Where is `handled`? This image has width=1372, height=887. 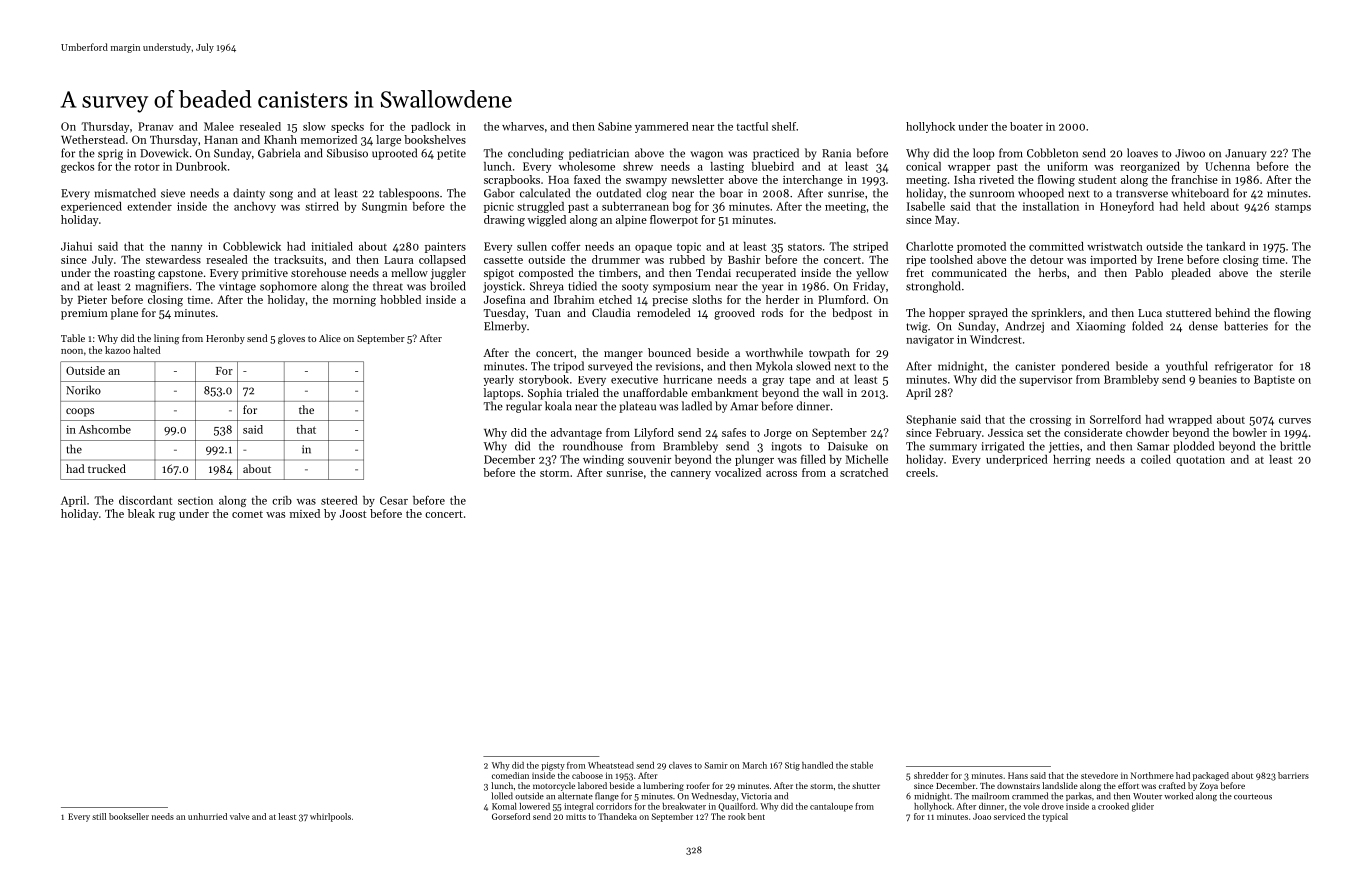
handled is located at coordinates (817, 765).
